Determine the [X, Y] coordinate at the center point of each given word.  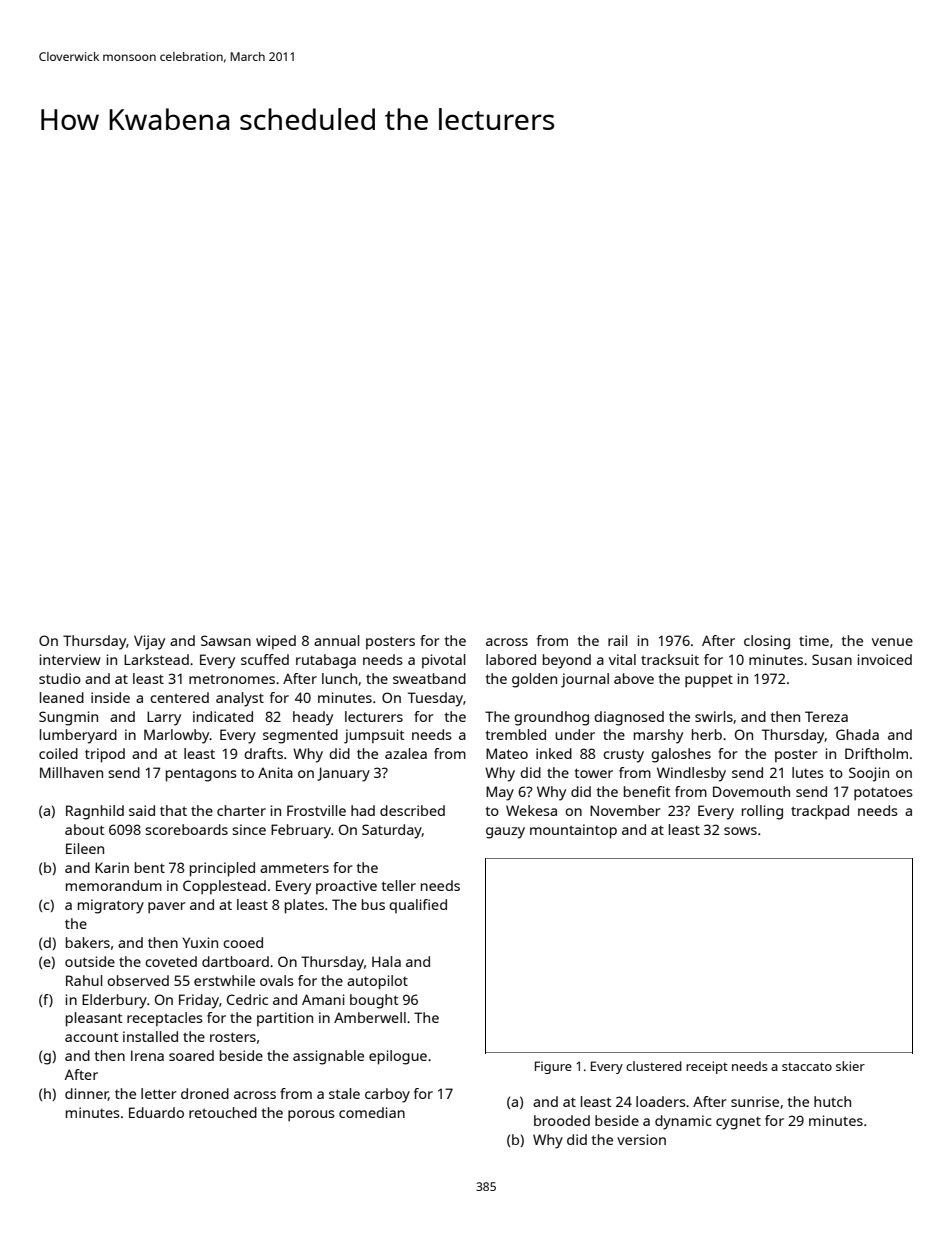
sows [740, 831]
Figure [553, 1067]
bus [373, 904]
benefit [647, 791]
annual [337, 640]
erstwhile [224, 980]
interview [70, 659]
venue [892, 642]
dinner [86, 1094]
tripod [105, 755]
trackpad [820, 812]
